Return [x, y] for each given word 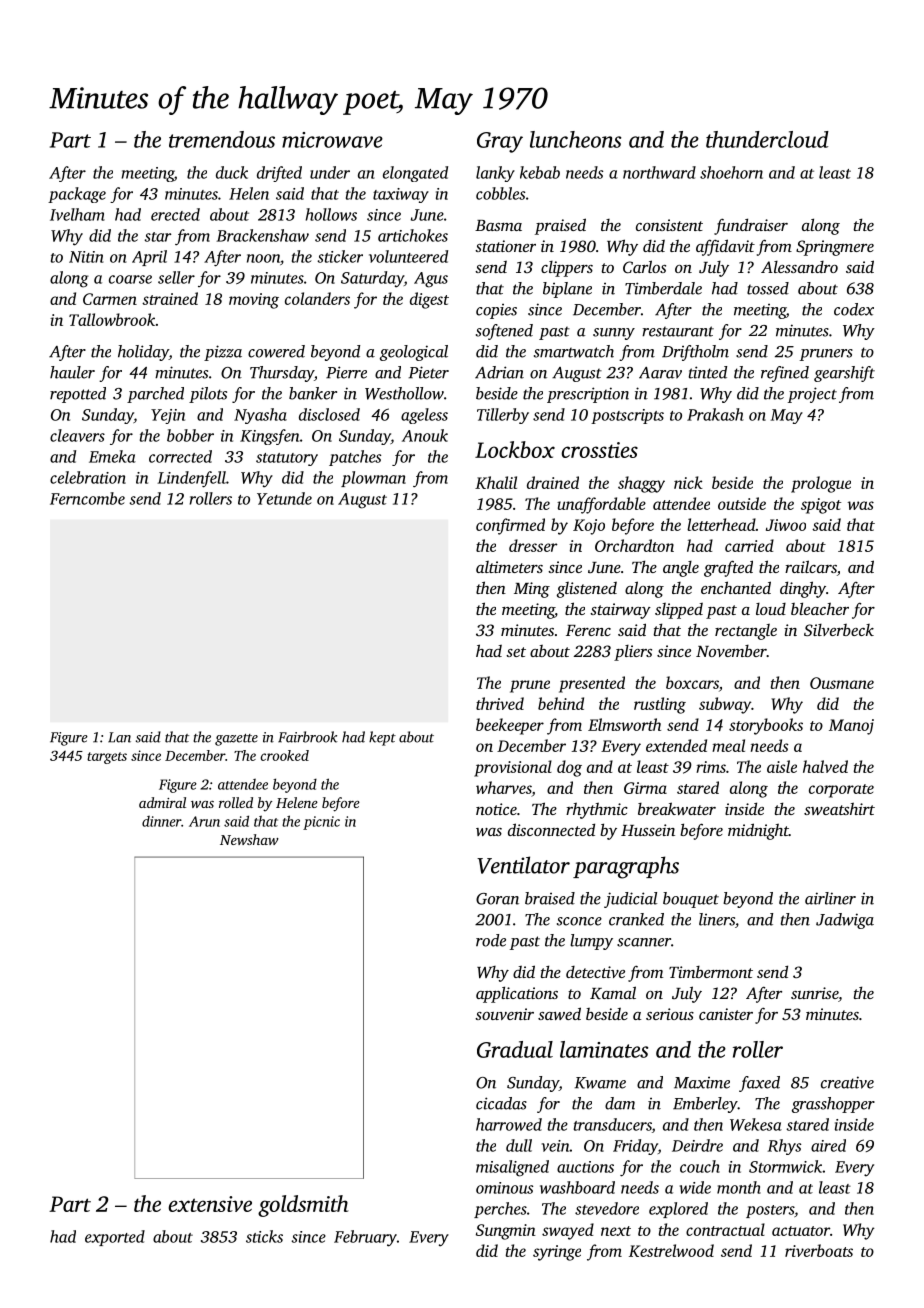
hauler [72, 372]
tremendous [222, 139]
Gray [500, 142]
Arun [204, 821]
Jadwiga [845, 921]
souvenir [504, 1014]
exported [115, 1238]
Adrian [499, 372]
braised [550, 898]
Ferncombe [87, 498]
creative [847, 1082]
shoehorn [731, 172]
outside [742, 503]
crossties [599, 450]
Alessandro [799, 267]
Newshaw [249, 839]
